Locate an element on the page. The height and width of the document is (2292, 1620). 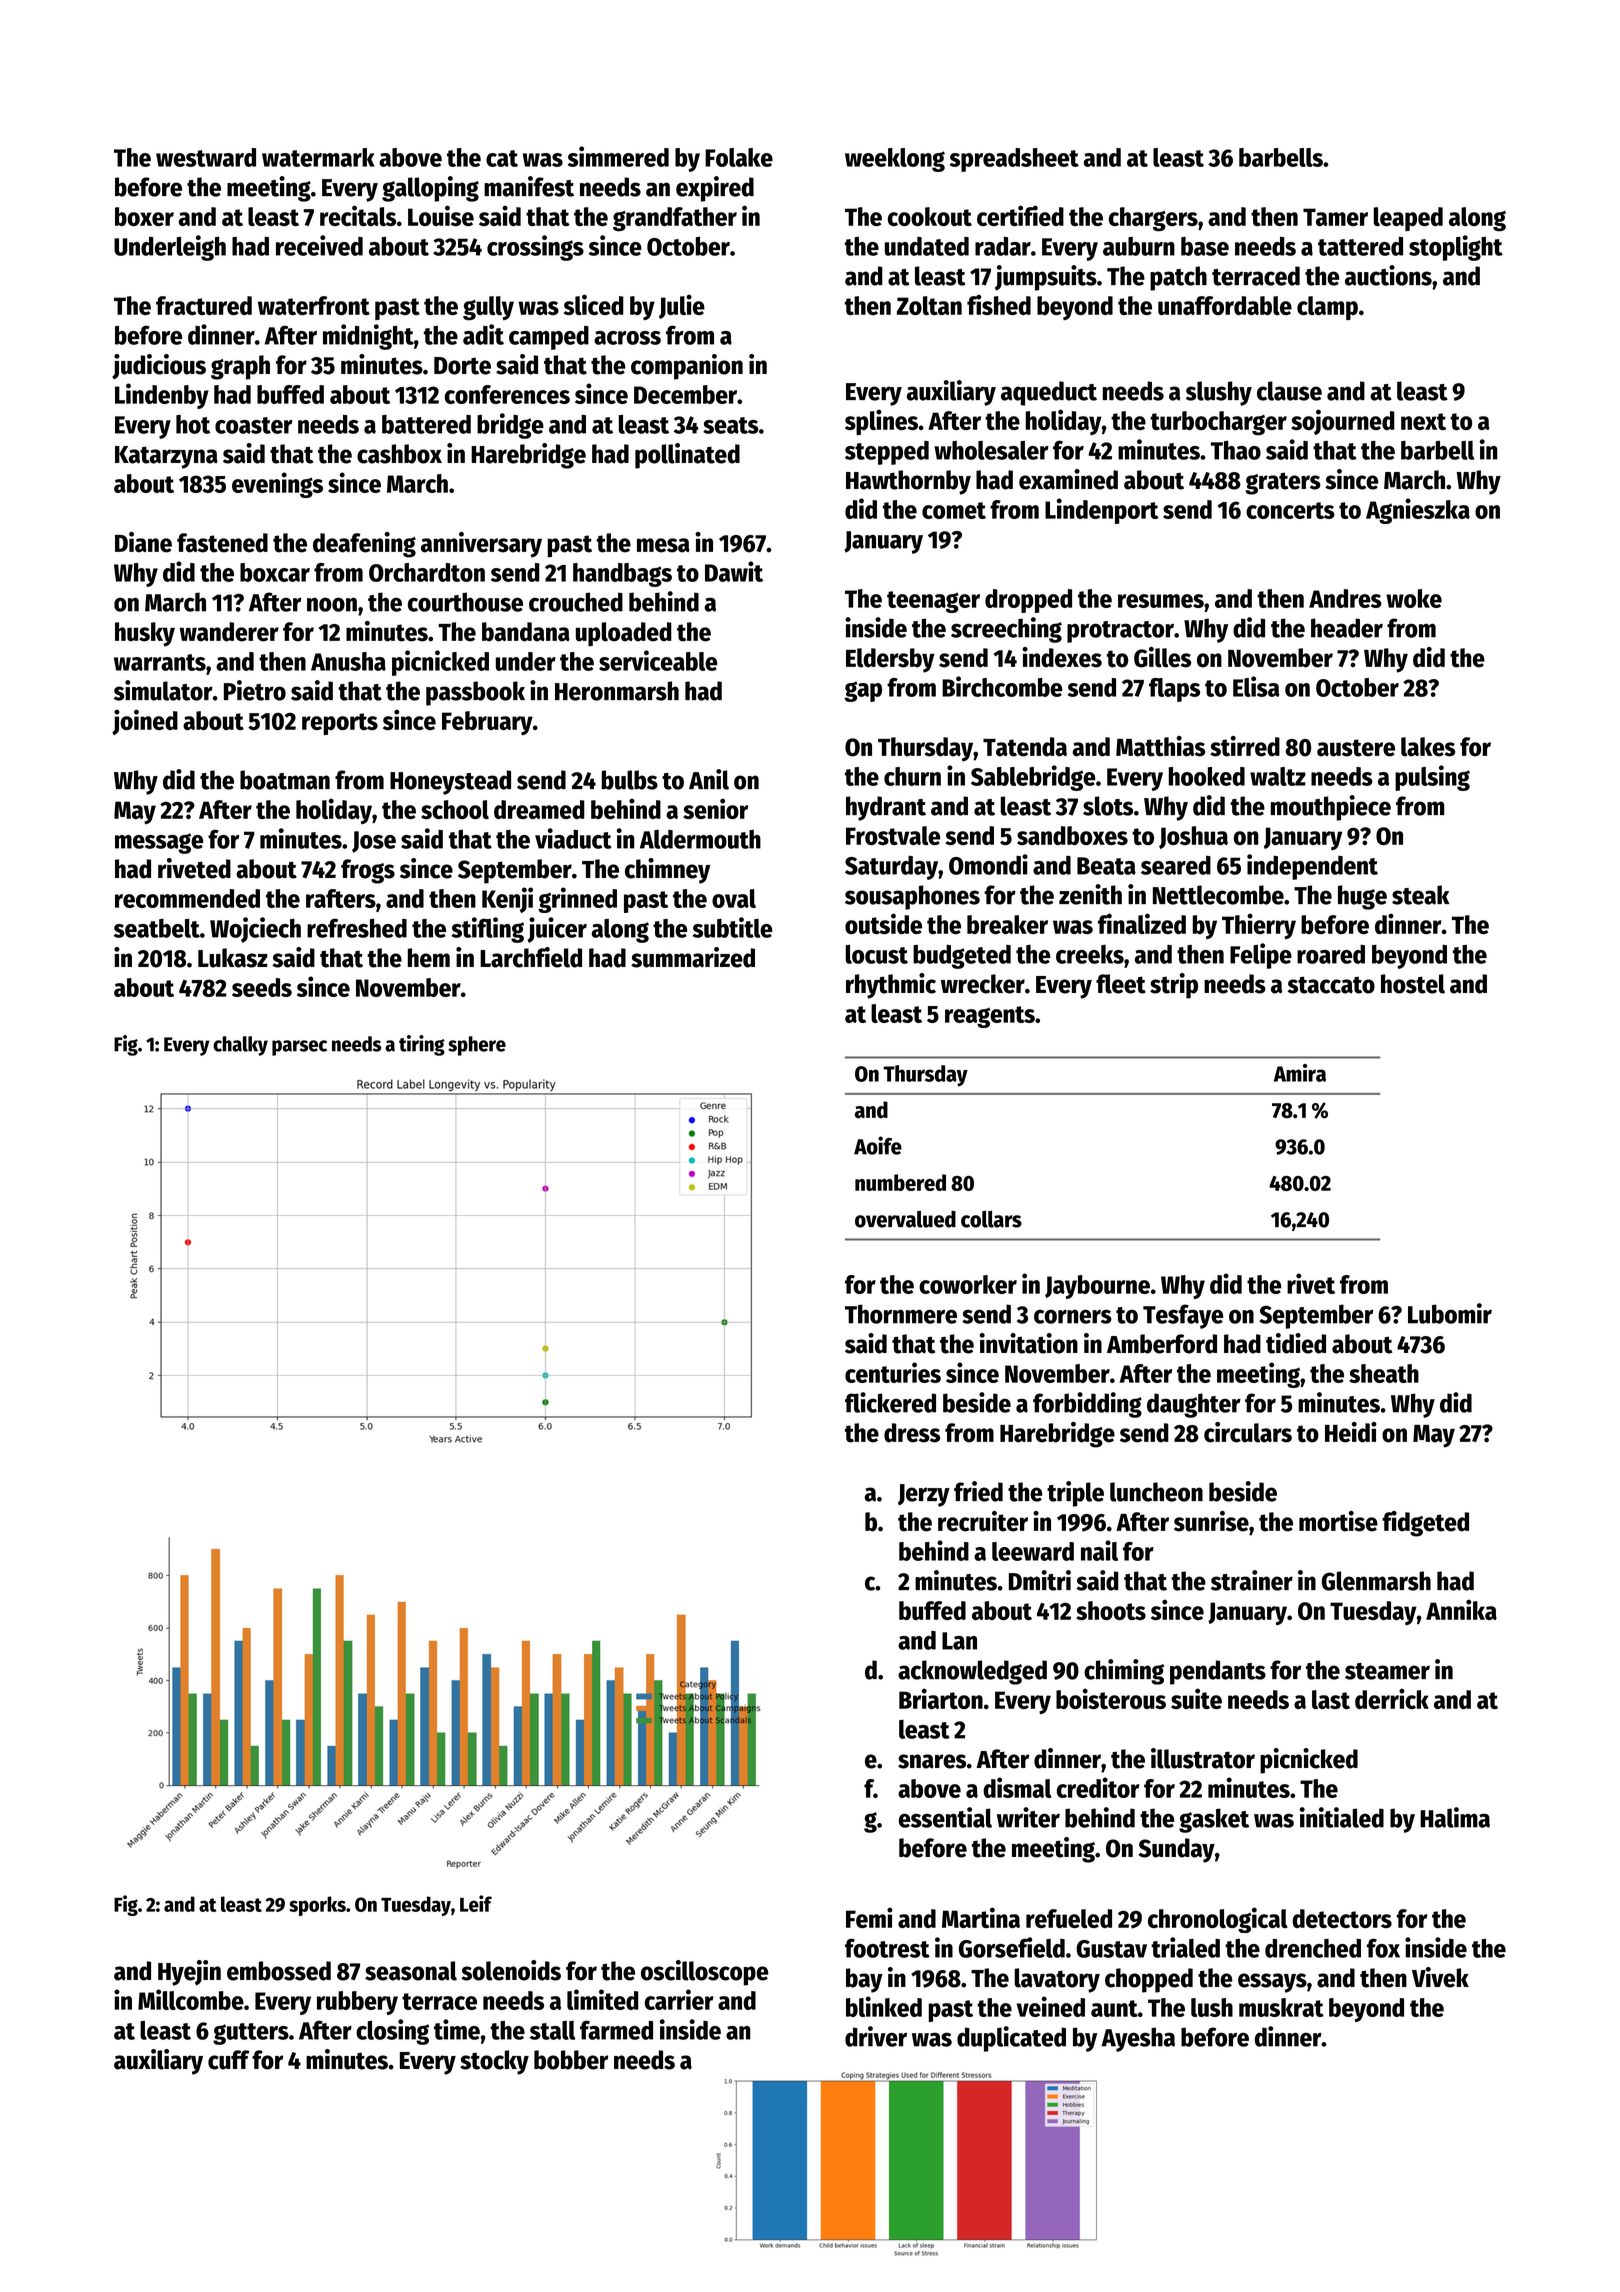
parsec is located at coordinates (299, 1048).
